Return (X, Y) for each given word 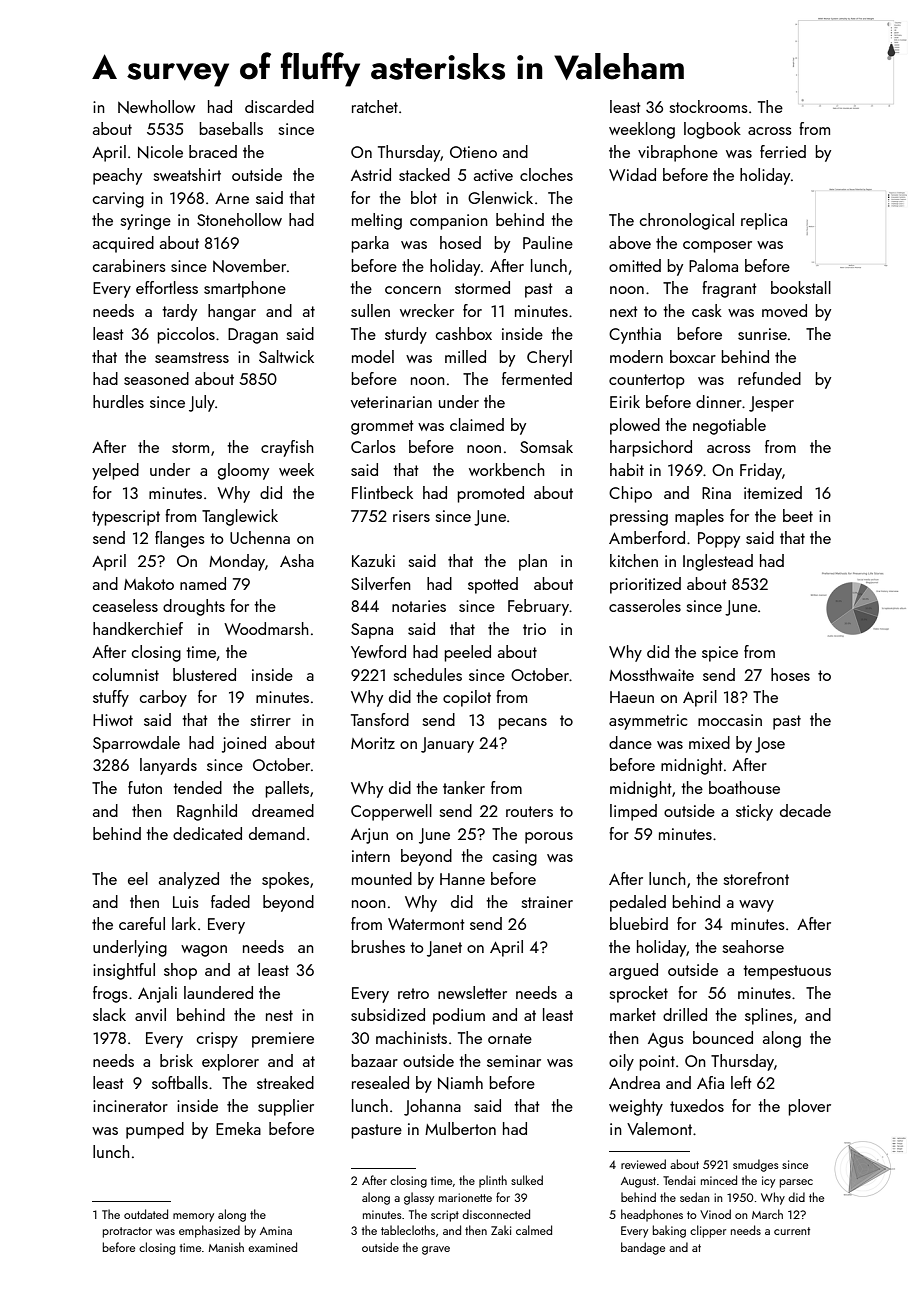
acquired (123, 244)
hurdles (118, 401)
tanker (464, 787)
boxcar (693, 356)
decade (805, 810)
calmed (534, 1230)
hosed (460, 242)
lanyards (168, 766)
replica (764, 221)
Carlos (373, 446)
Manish (226, 1247)
